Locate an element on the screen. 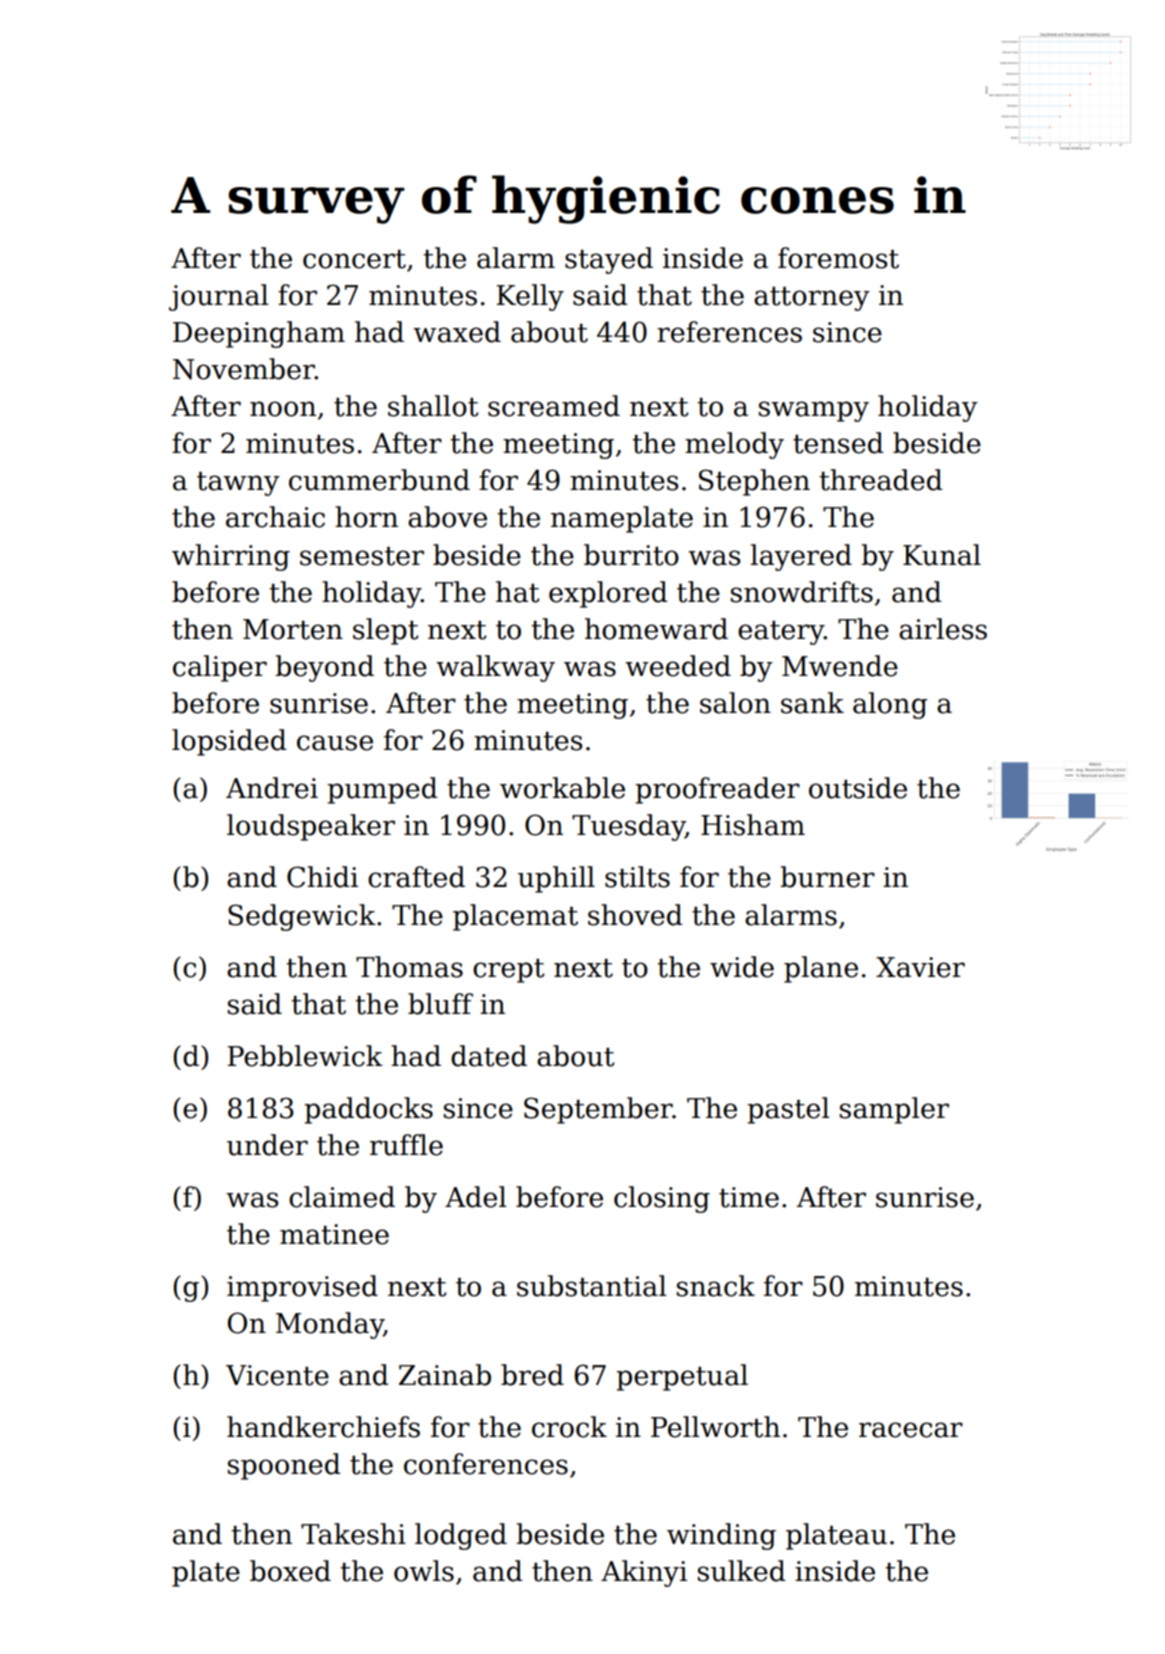 The height and width of the screenshot is (1654, 1165). Hisham is located at coordinates (753, 825).
